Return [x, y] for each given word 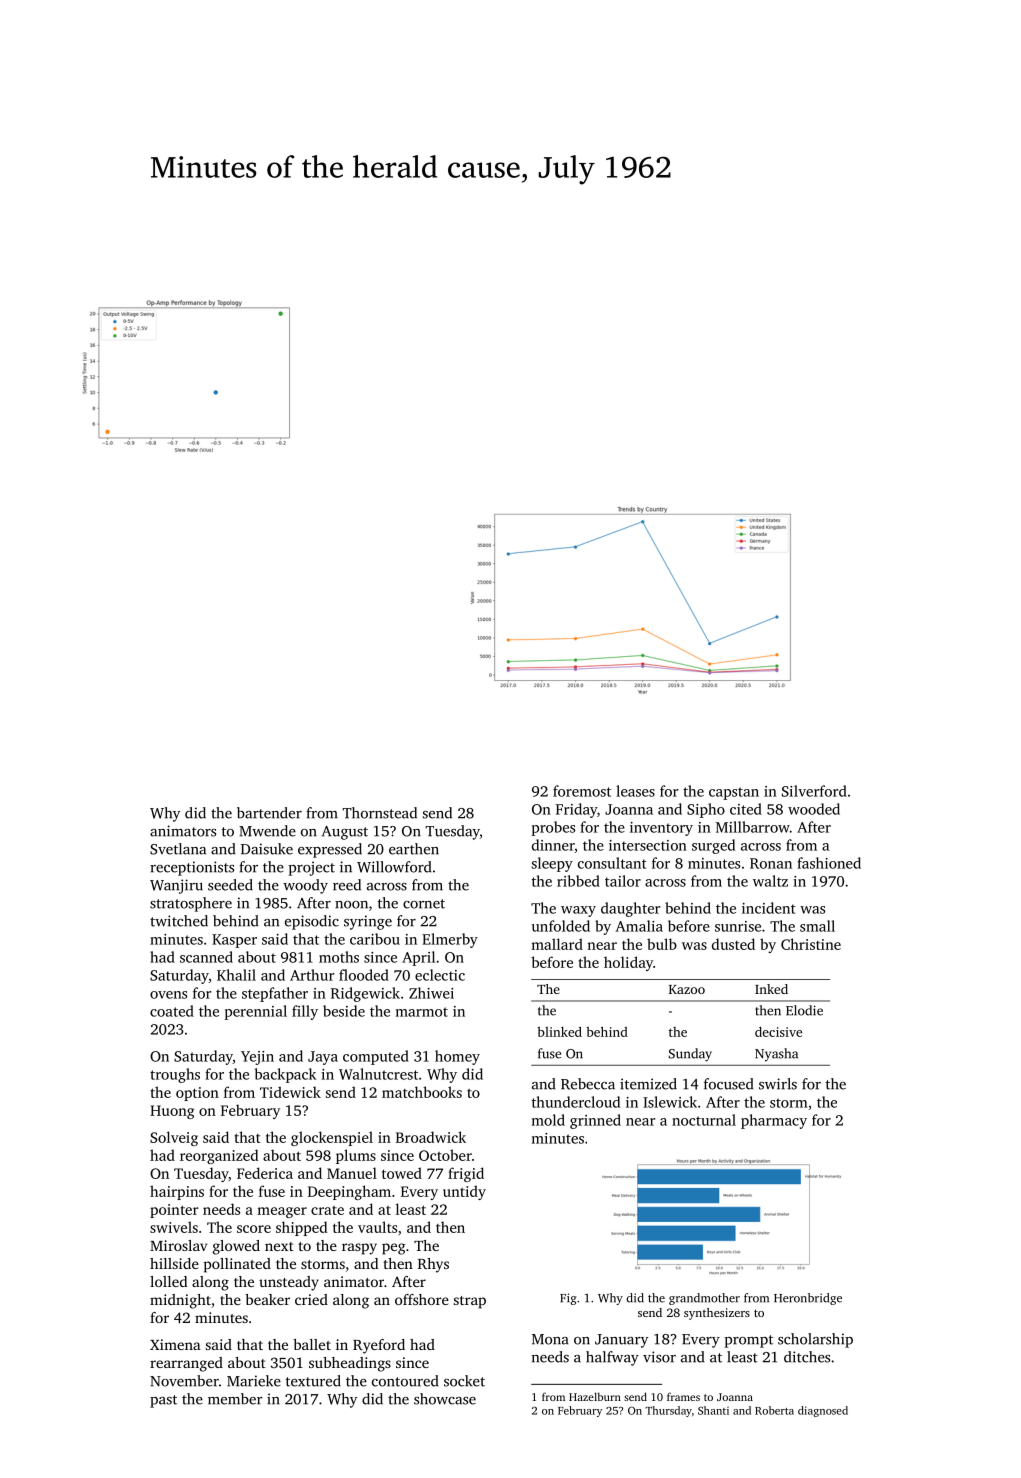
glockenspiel [332, 1138]
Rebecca [588, 1084]
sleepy [552, 864]
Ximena [175, 1344]
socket [464, 1381]
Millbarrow [753, 827]
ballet [312, 1344]
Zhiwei [431, 993]
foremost [582, 791]
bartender [269, 813]
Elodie [804, 1010]
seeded [230, 885]
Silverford [814, 791]
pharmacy [774, 1121]
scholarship [815, 1340]
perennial [255, 1012]
